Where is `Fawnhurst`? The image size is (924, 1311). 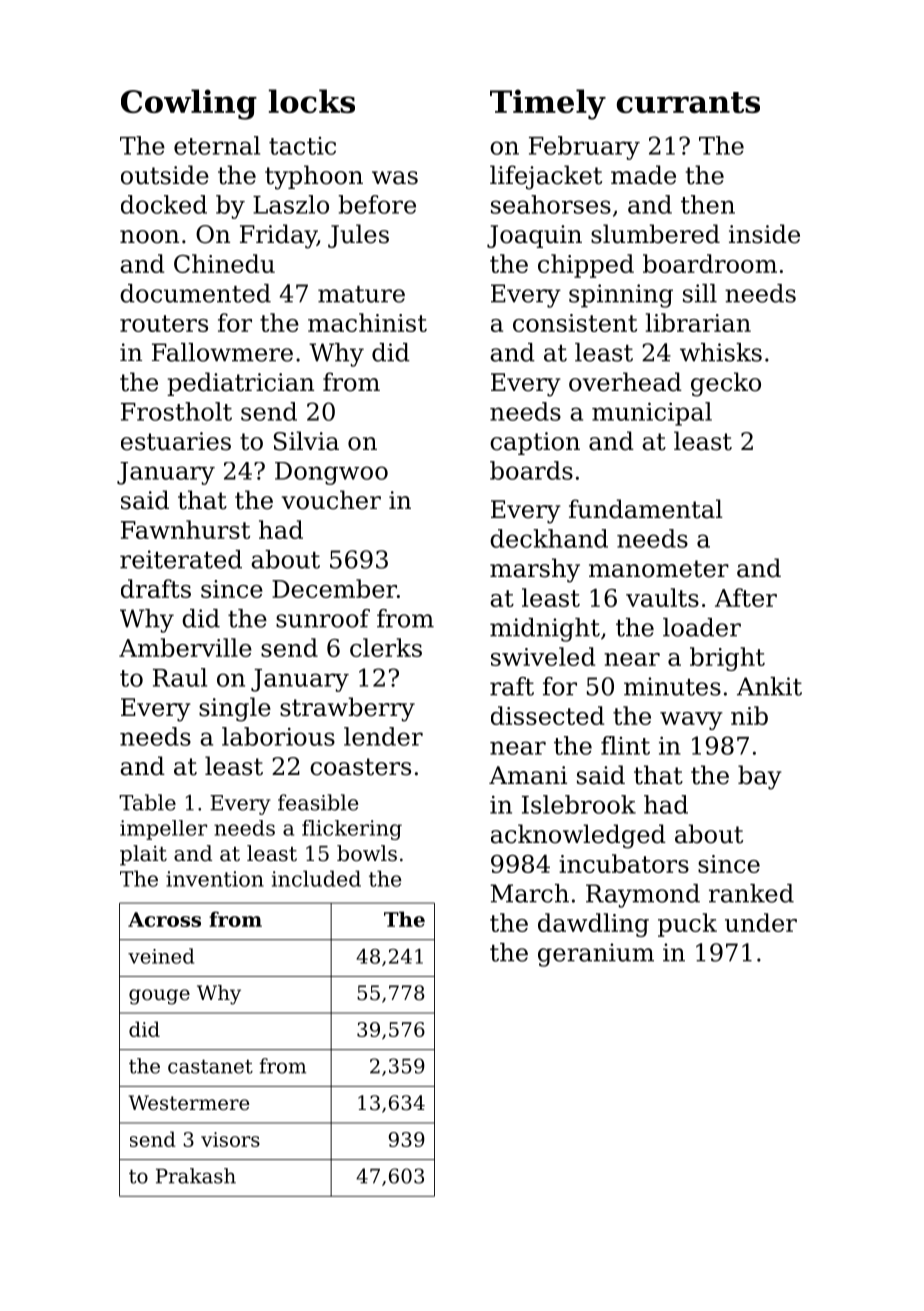
Fawnhurst is located at coordinates (185, 529).
